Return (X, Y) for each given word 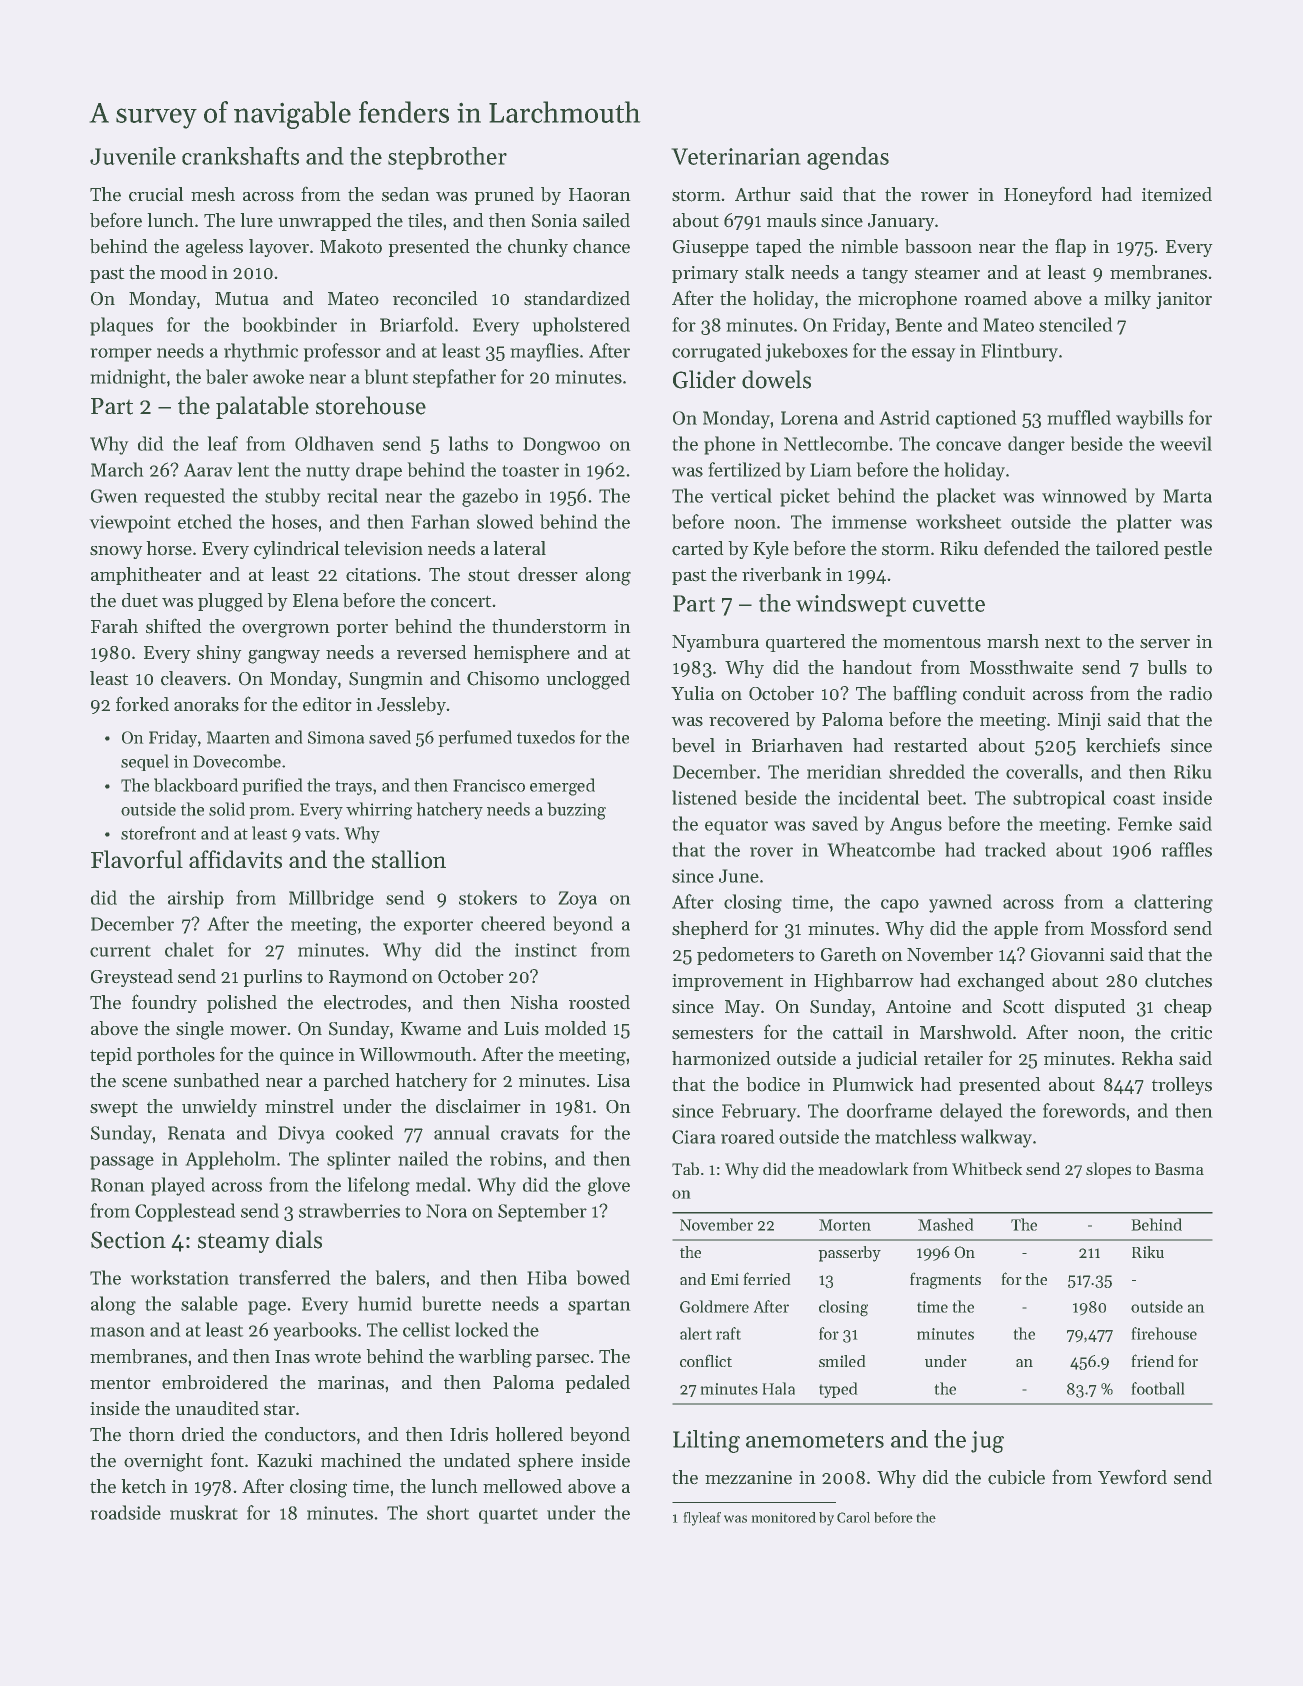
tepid (111, 1056)
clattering (1173, 903)
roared (747, 1136)
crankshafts (240, 156)
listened (704, 797)
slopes (1108, 1170)
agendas (848, 158)
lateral (520, 548)
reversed (431, 652)
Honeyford (1048, 196)
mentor (120, 1383)
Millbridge (331, 899)
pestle (1188, 550)
